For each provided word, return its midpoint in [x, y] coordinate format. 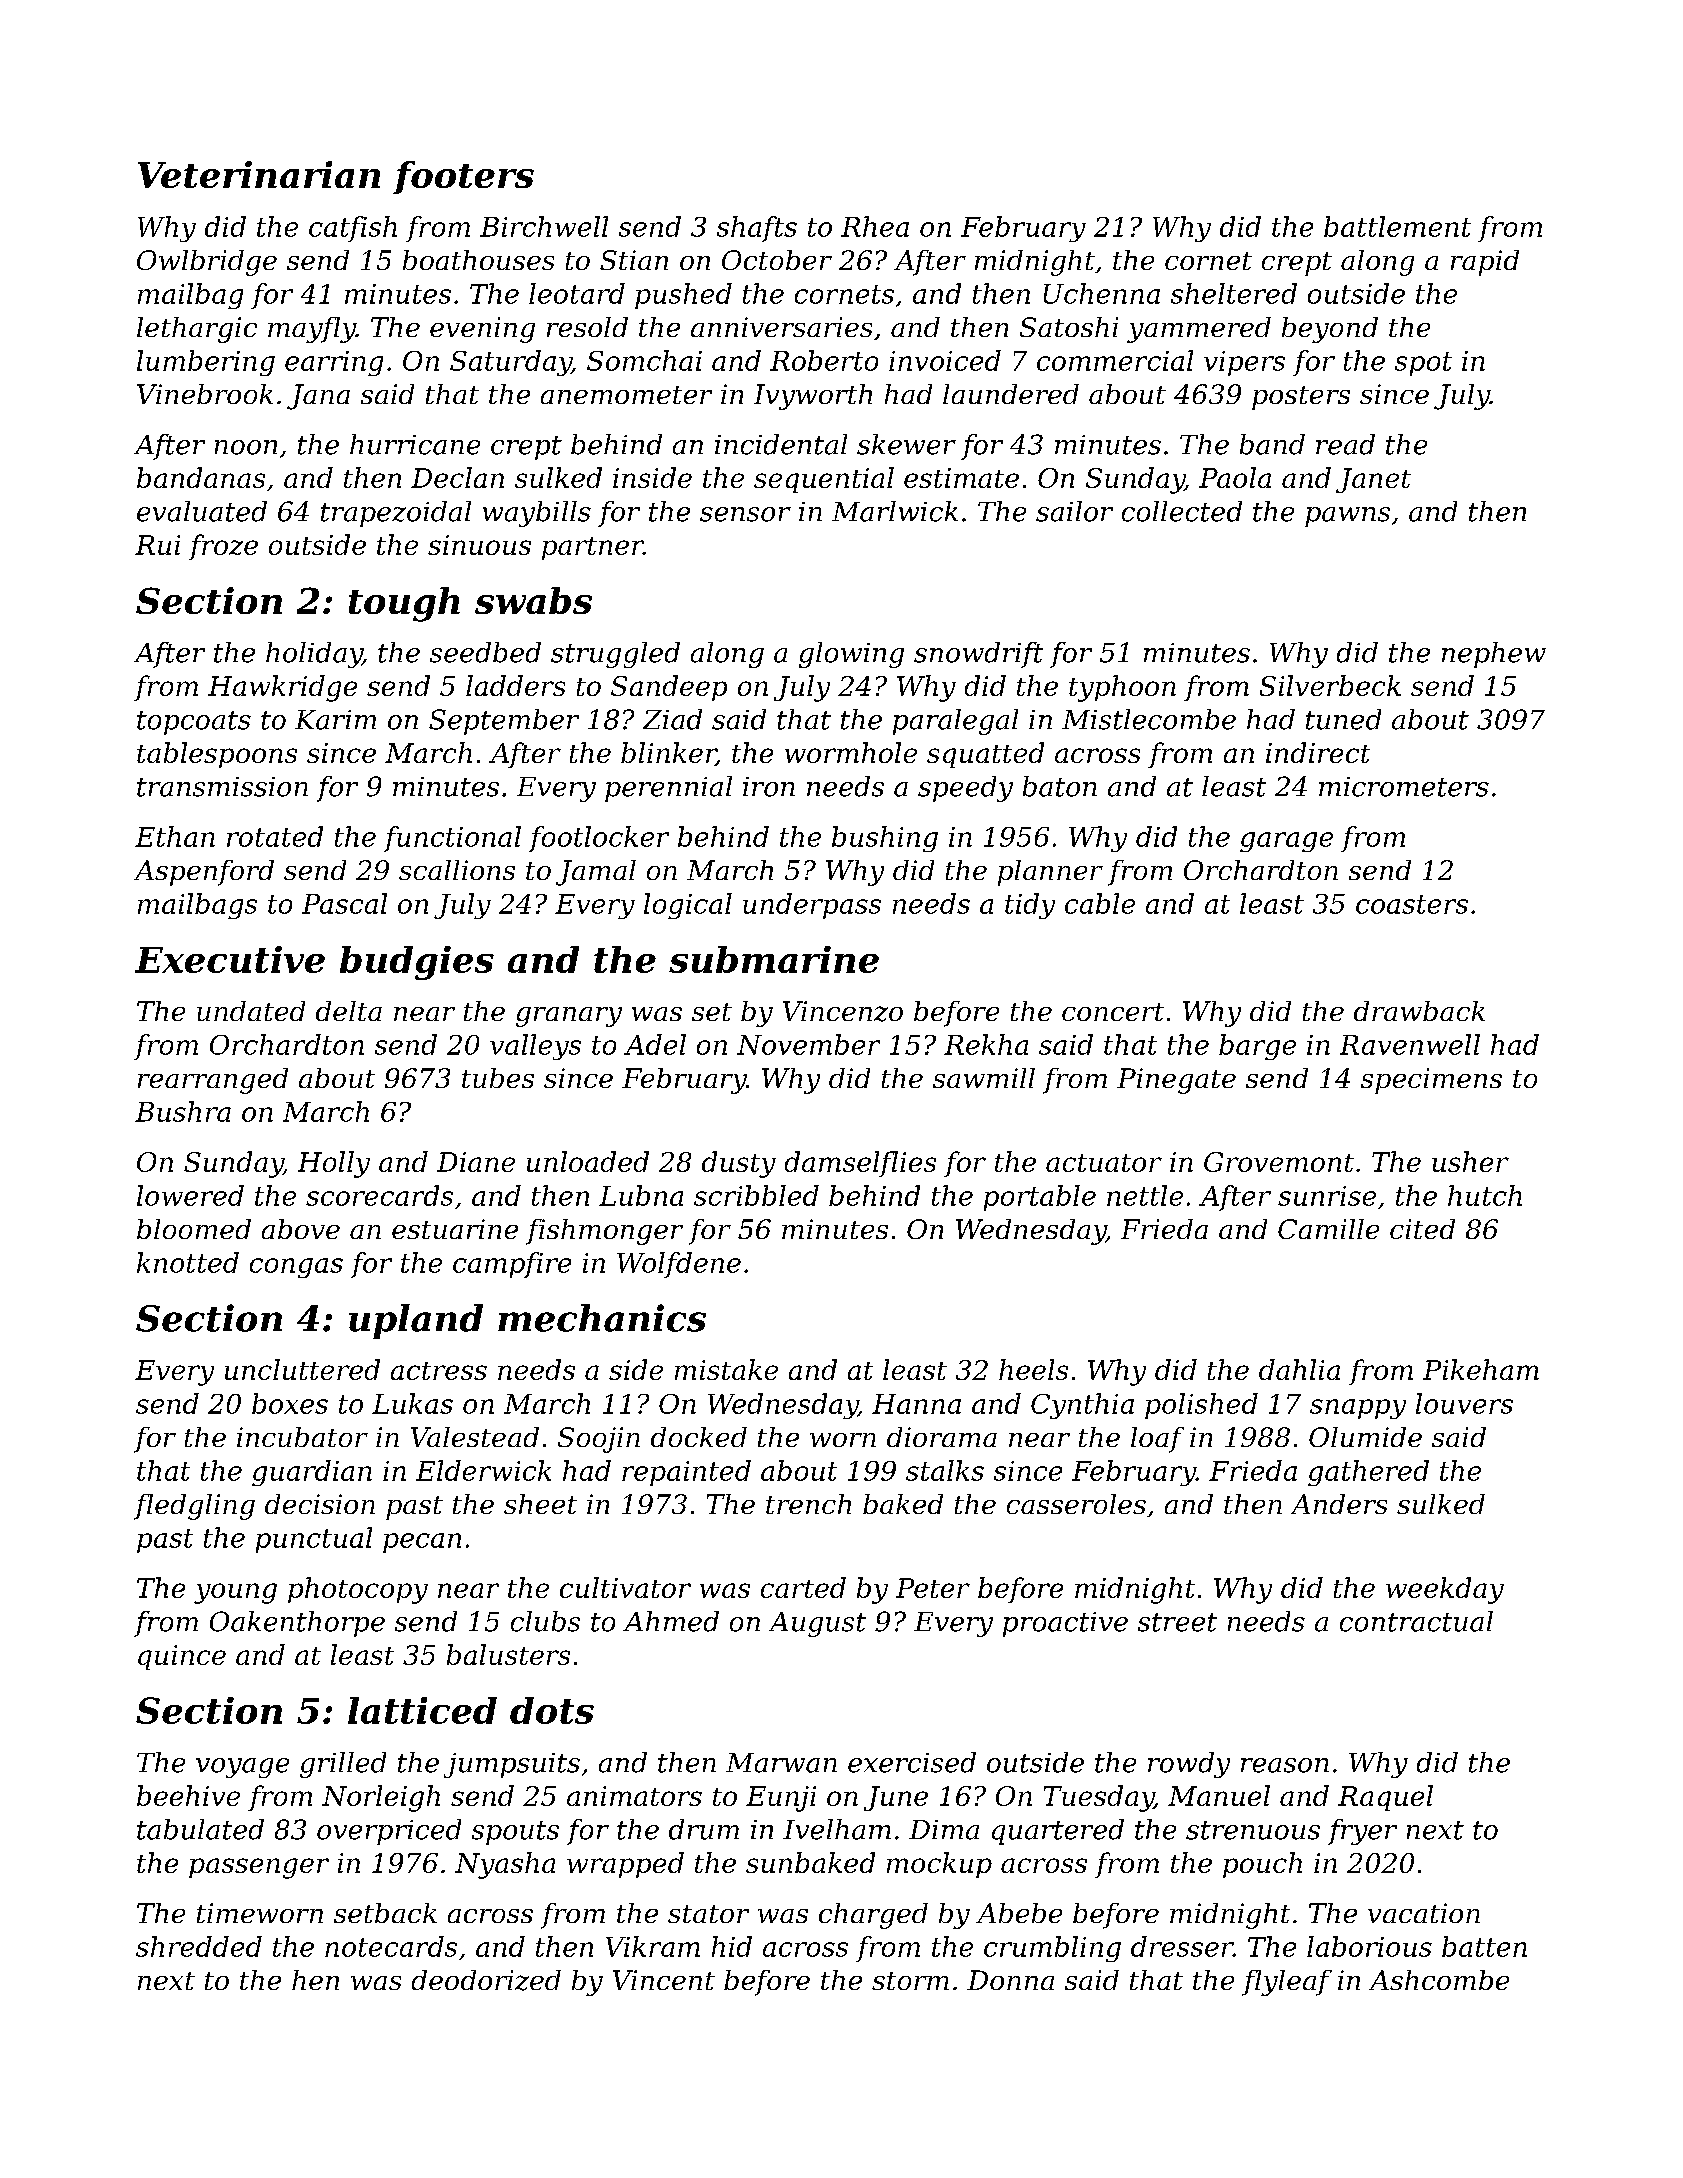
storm [910, 1981]
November [808, 1044]
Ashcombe [1439, 1980]
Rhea [875, 226]
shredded [199, 1946]
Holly [334, 1164]
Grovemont [1279, 1162]
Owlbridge [207, 263]
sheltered [1234, 293]
